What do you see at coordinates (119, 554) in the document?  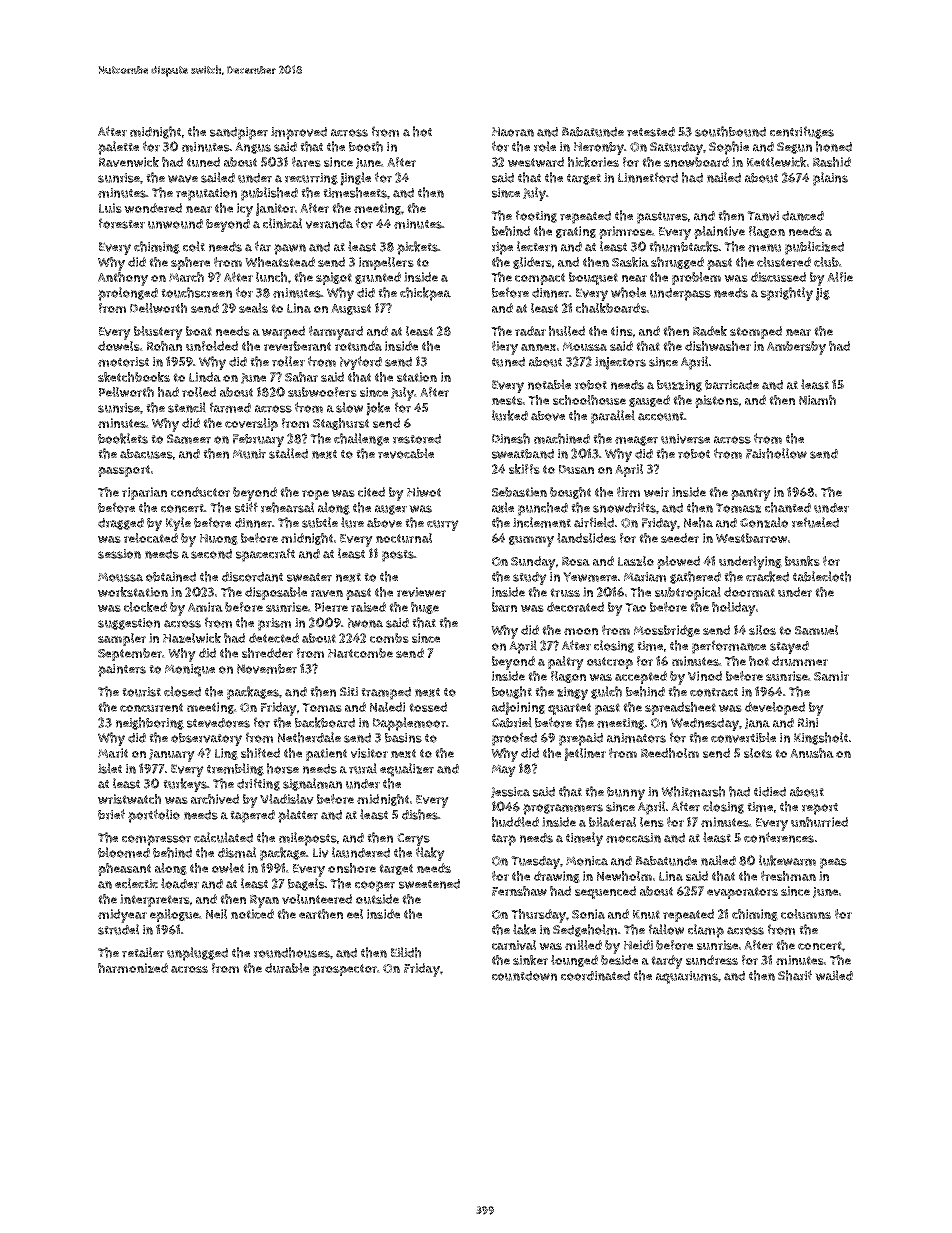 I see `session` at bounding box center [119, 554].
